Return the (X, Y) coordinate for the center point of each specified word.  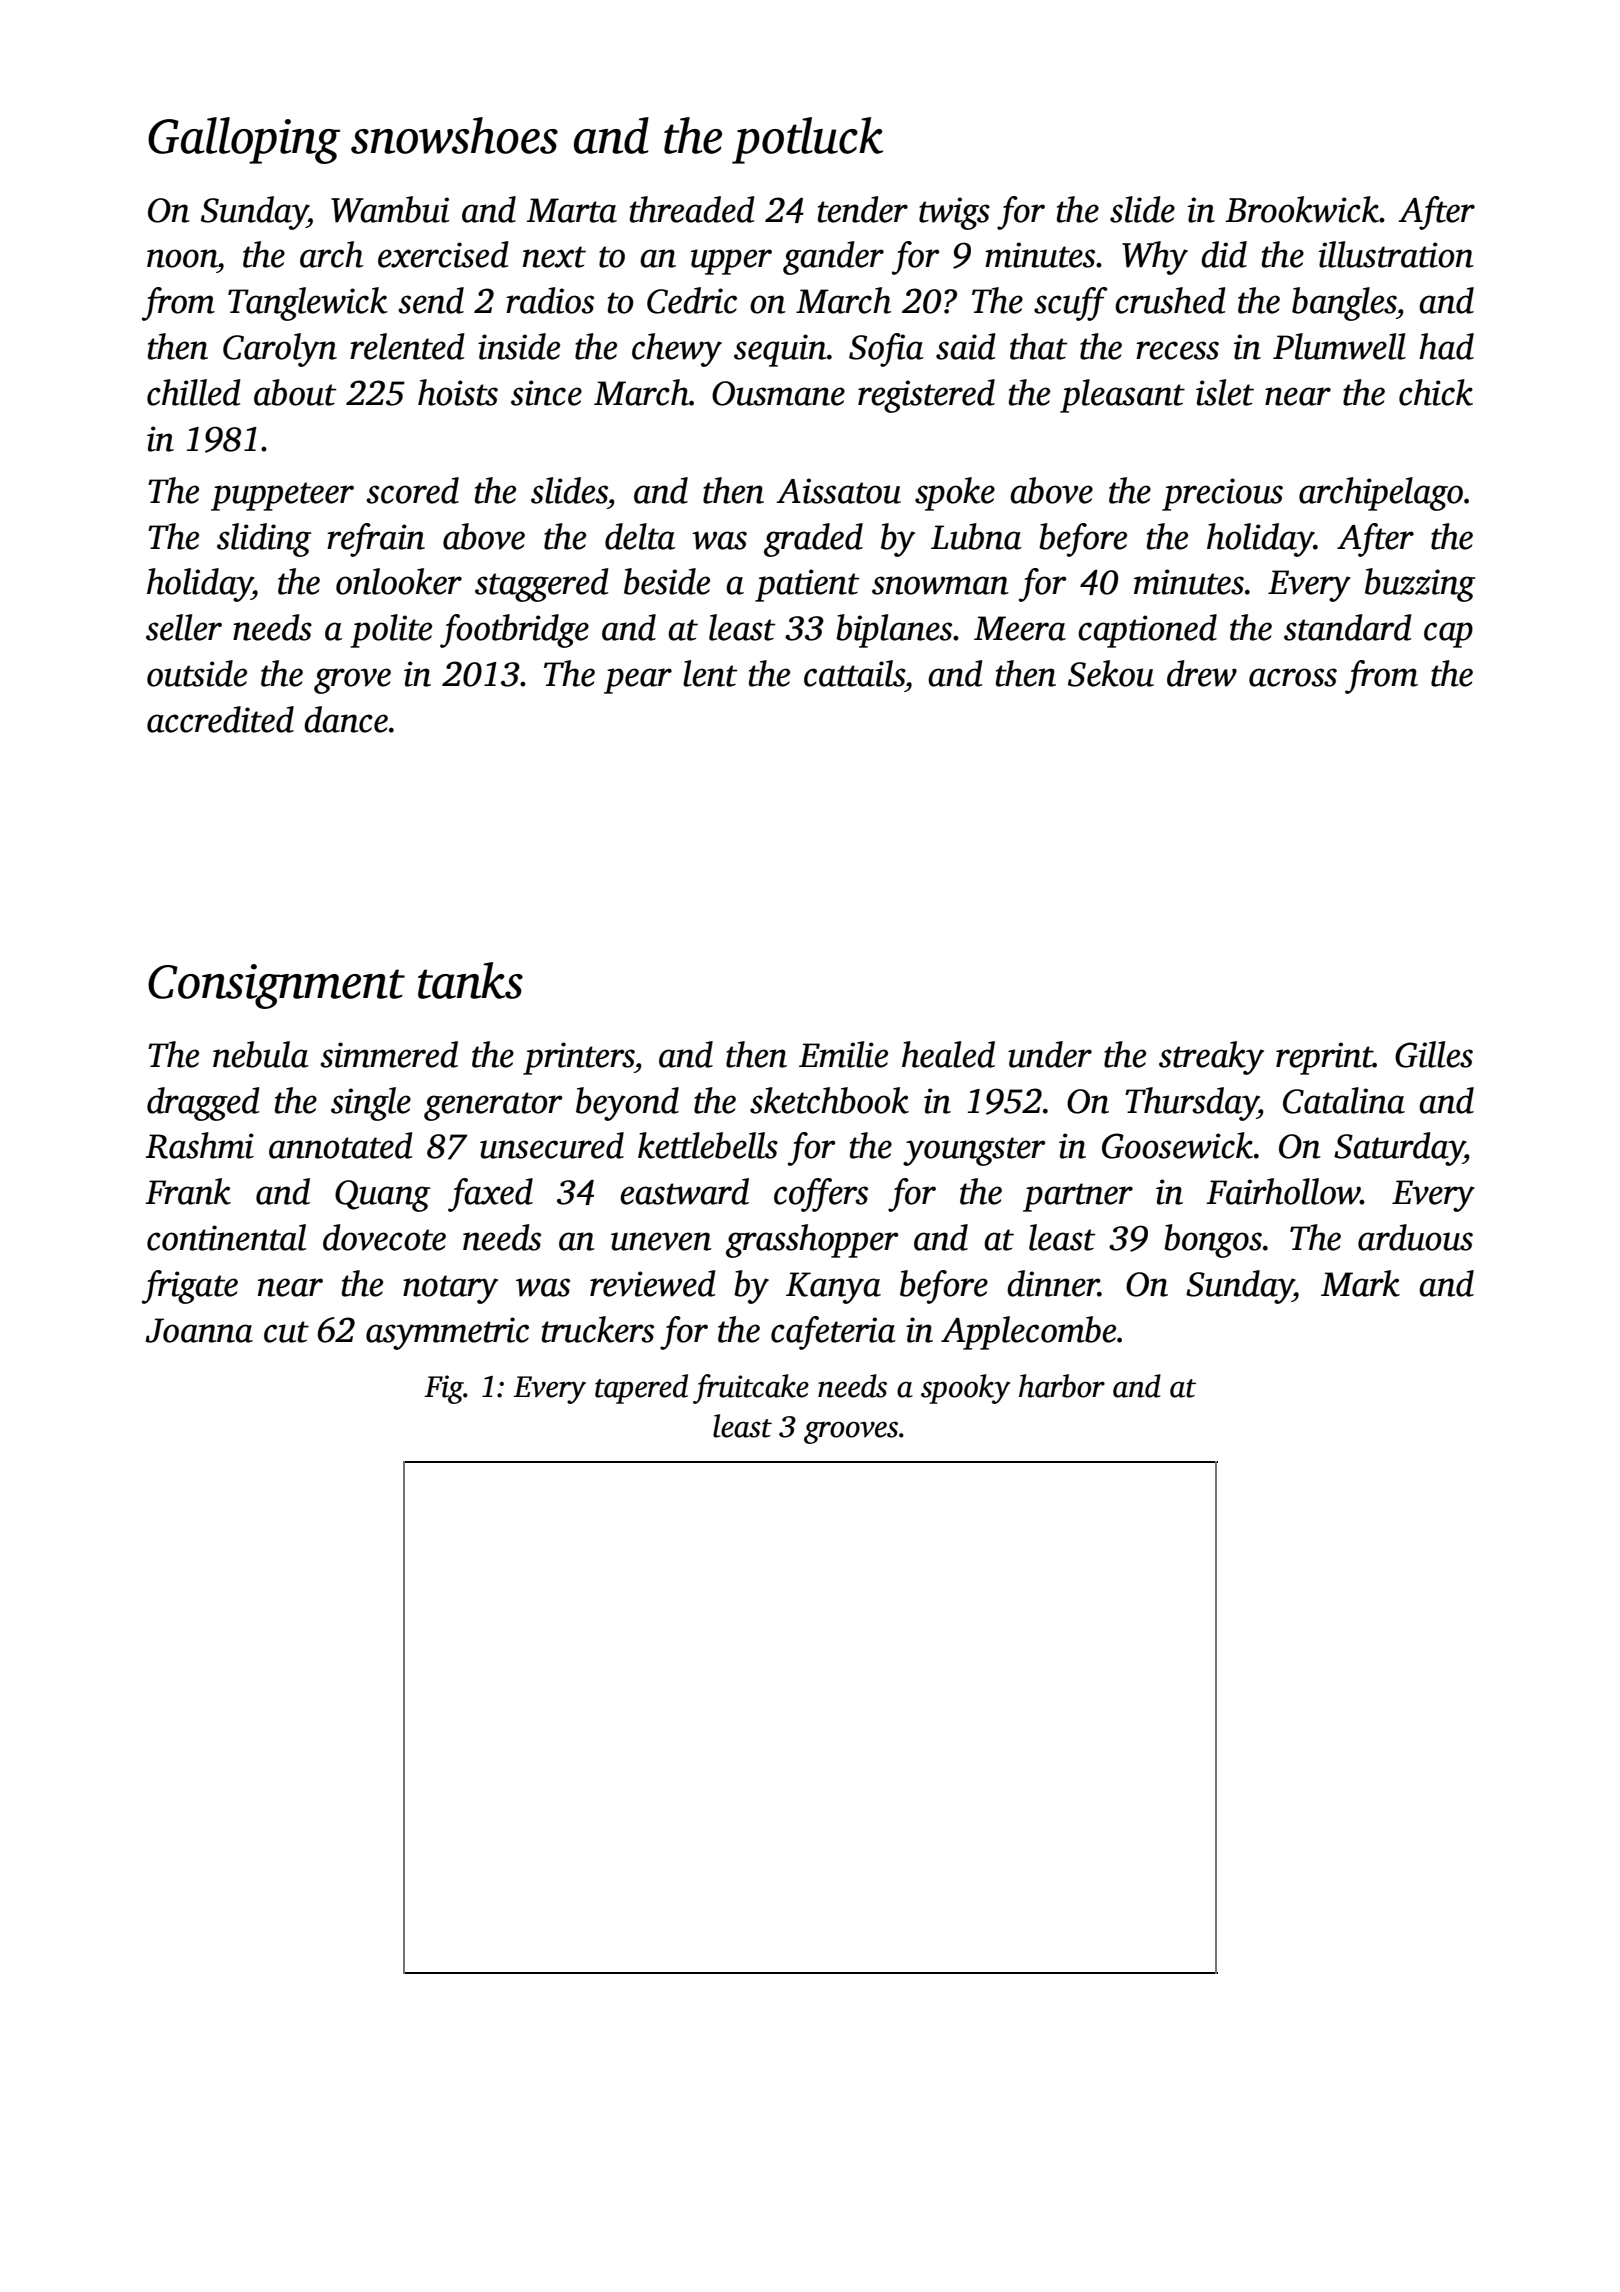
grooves (851, 1432)
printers (579, 1058)
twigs (954, 213)
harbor (1062, 1386)
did (1224, 254)
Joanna (199, 1330)
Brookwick (1302, 209)
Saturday (1399, 1149)
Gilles (1434, 1054)
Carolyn (280, 350)
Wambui (390, 209)
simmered (389, 1054)
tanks (470, 980)
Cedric (692, 300)
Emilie (843, 1054)
